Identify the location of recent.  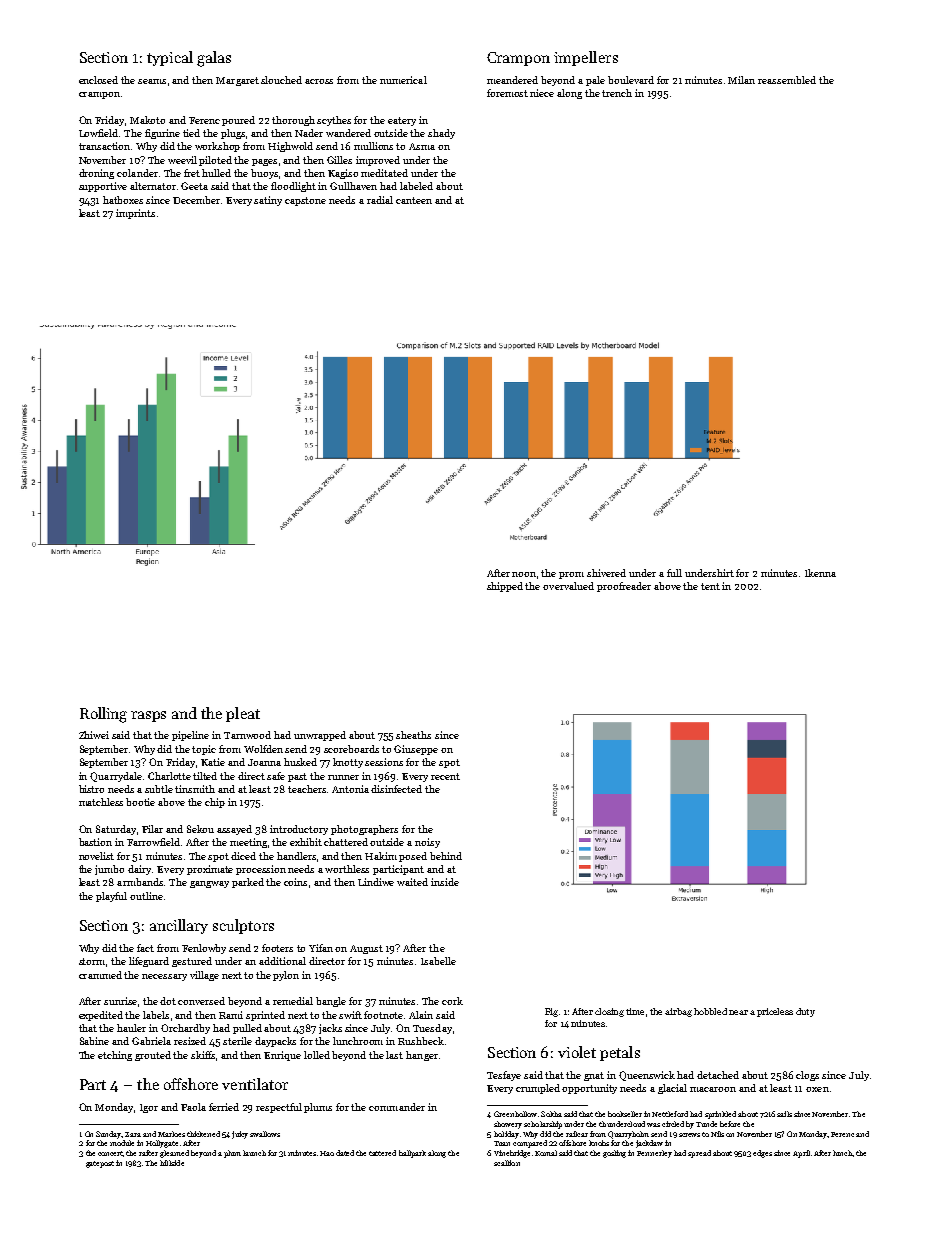
(445, 776).
